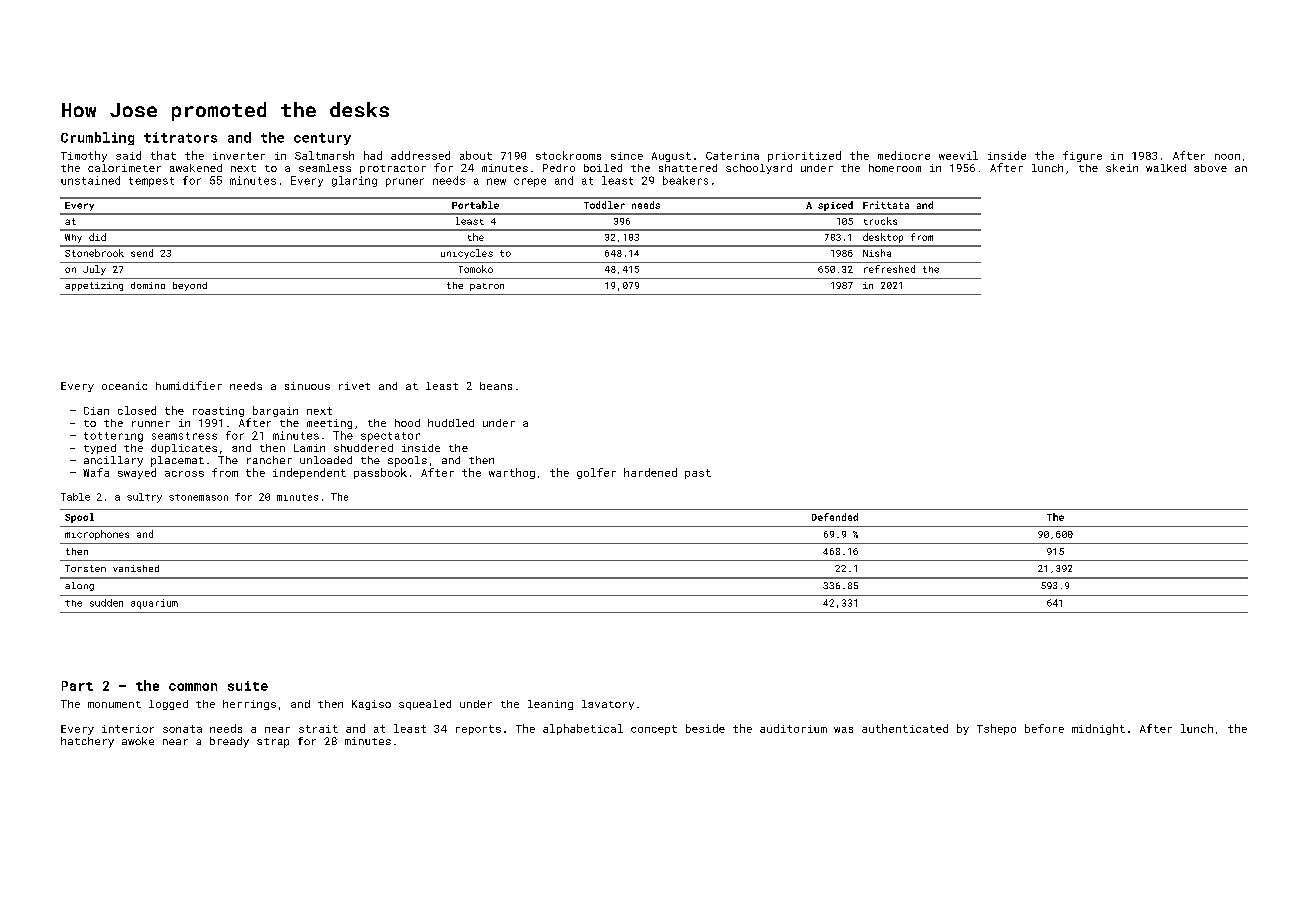 This screenshot has height=924, width=1308. Describe the element at coordinates (793, 728) in the screenshot. I see `auditorium` at that location.
